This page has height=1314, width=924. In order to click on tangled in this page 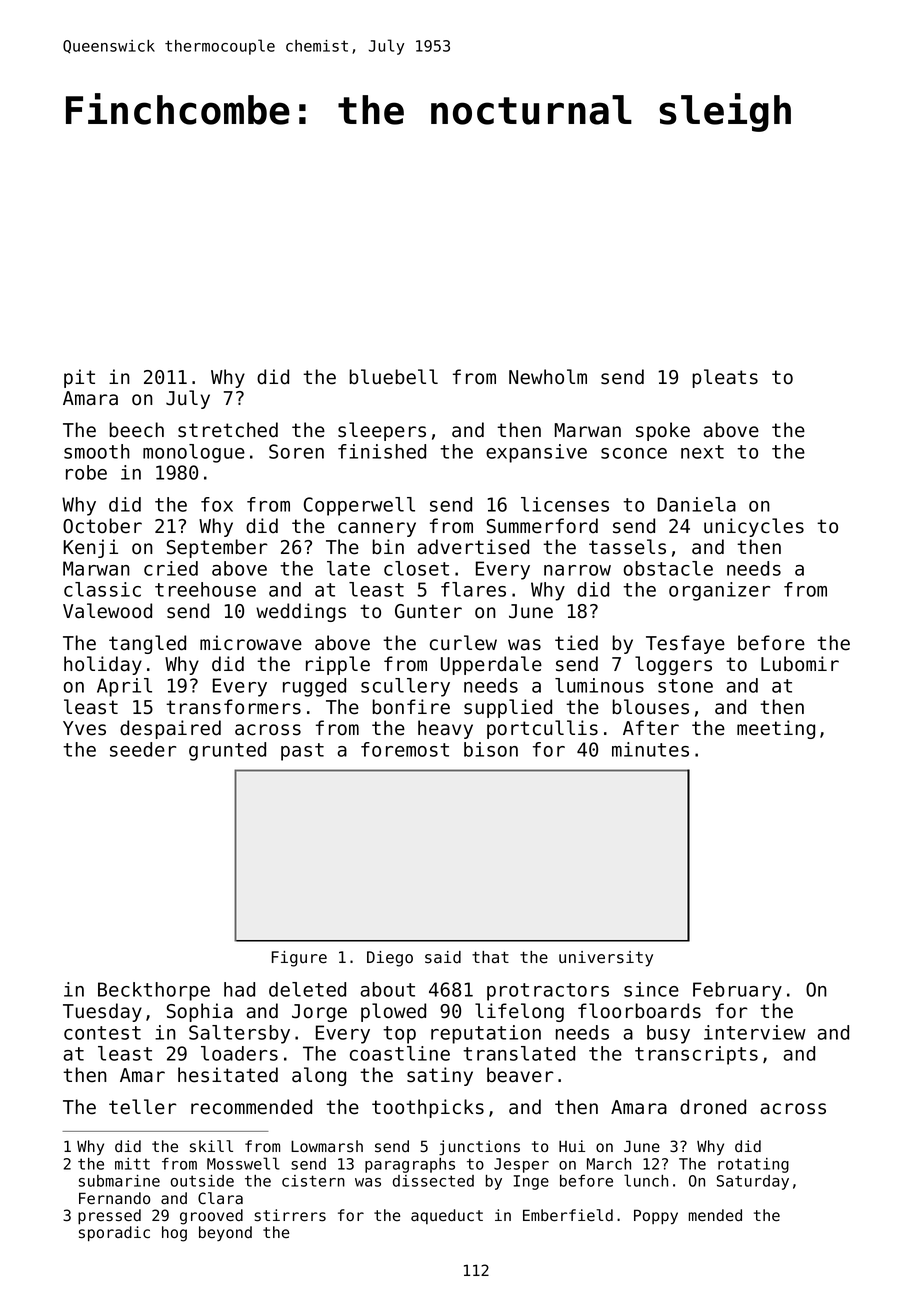, I will do `click(147, 644)`.
